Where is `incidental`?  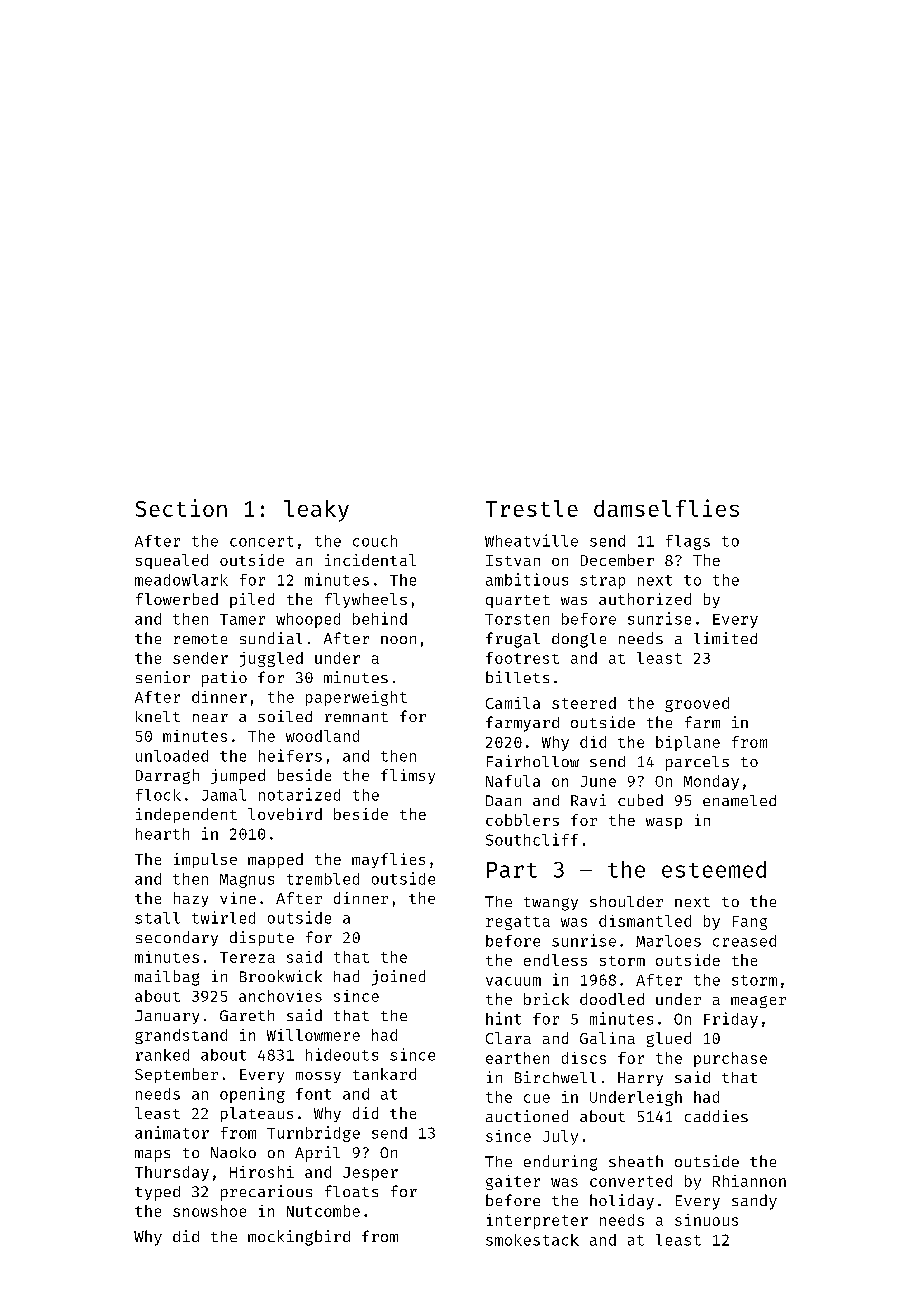 incidental is located at coordinates (370, 560).
